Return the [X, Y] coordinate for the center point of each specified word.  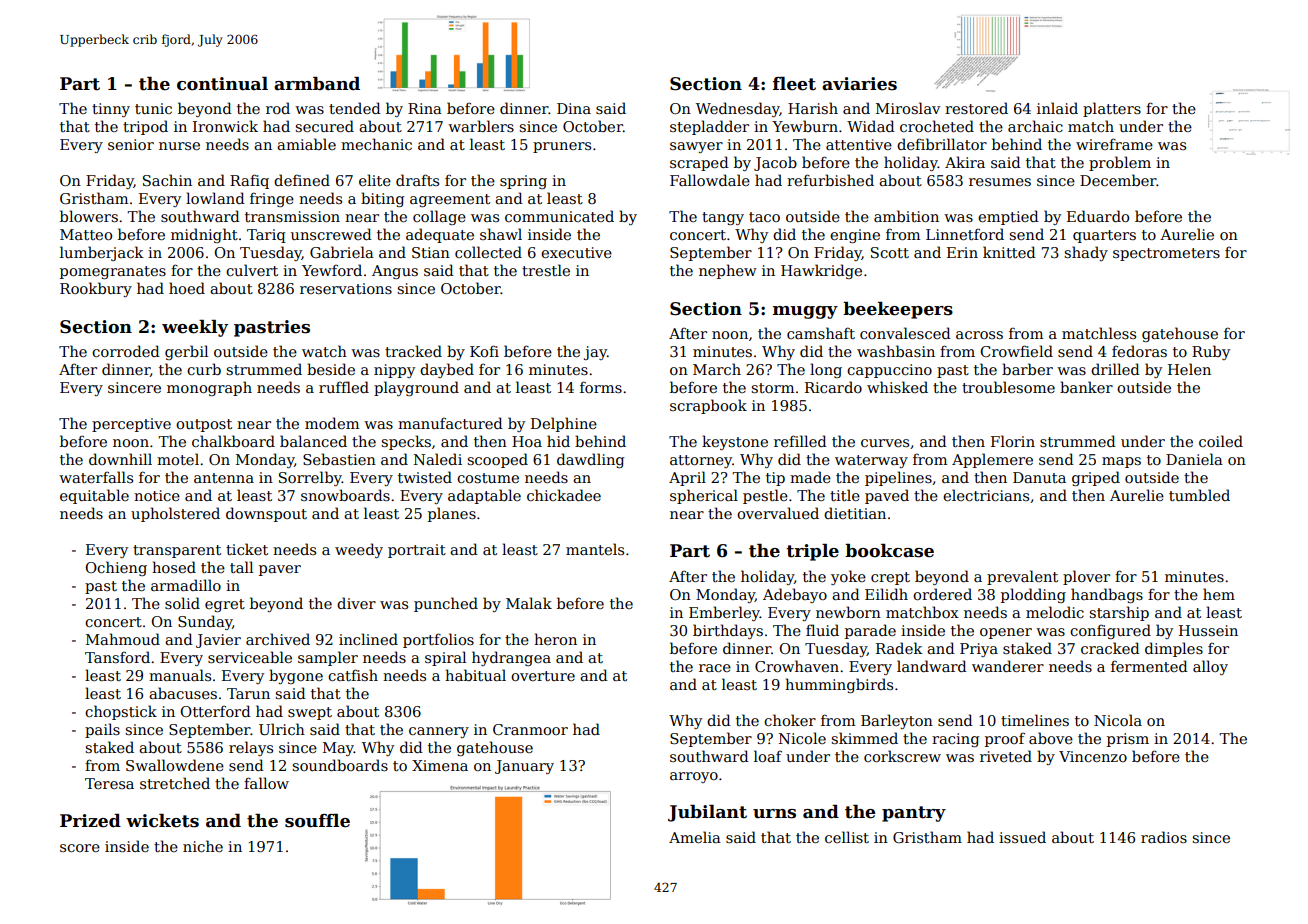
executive [576, 252]
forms [601, 387]
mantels [595, 549]
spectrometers [1166, 254]
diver [356, 603]
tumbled [1199, 495]
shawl [501, 234]
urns [774, 814]
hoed [187, 288]
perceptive [131, 425]
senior [131, 144]
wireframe [1114, 144]
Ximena [440, 765]
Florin [1013, 441]
